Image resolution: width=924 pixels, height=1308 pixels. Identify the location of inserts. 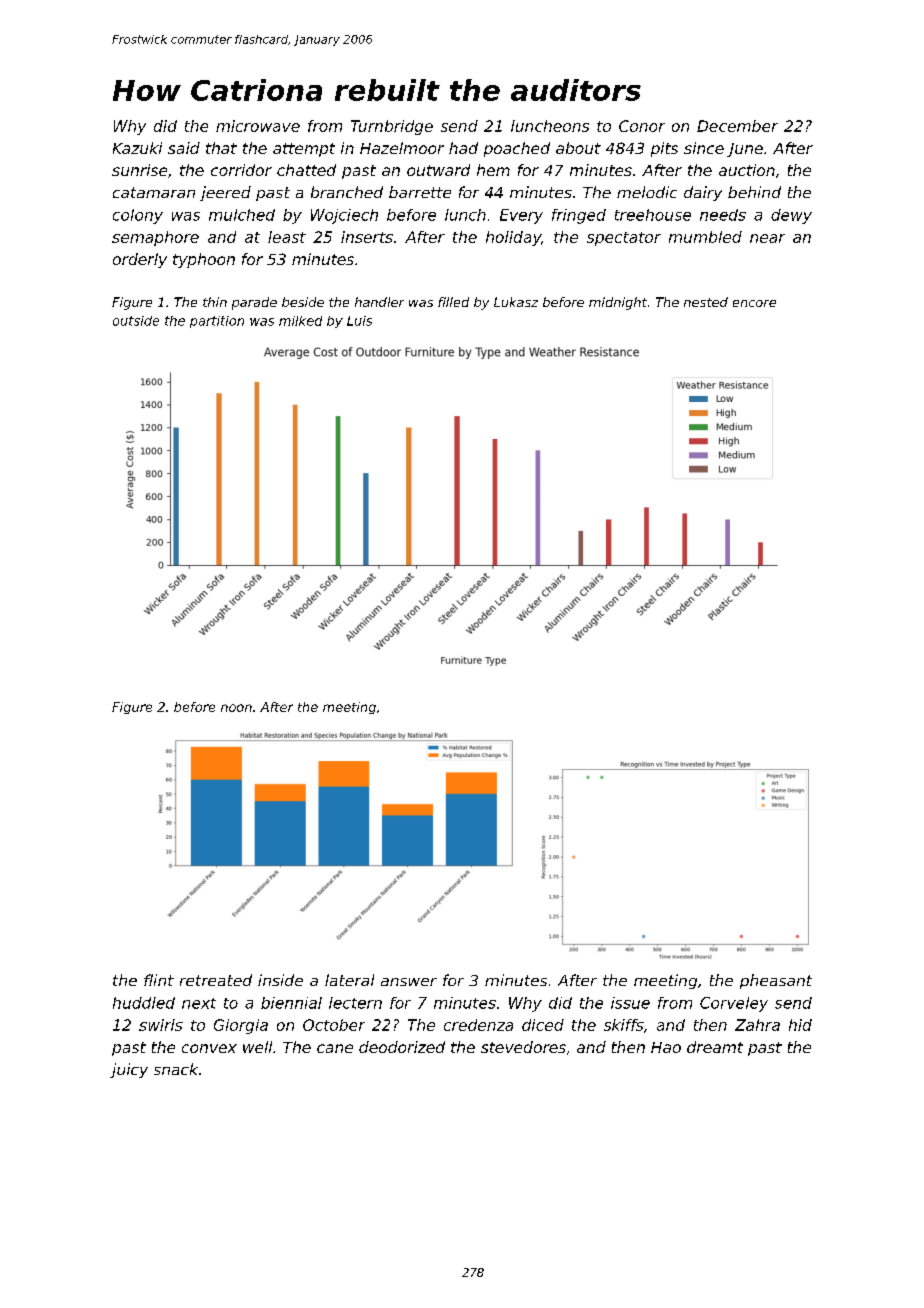
(367, 237).
